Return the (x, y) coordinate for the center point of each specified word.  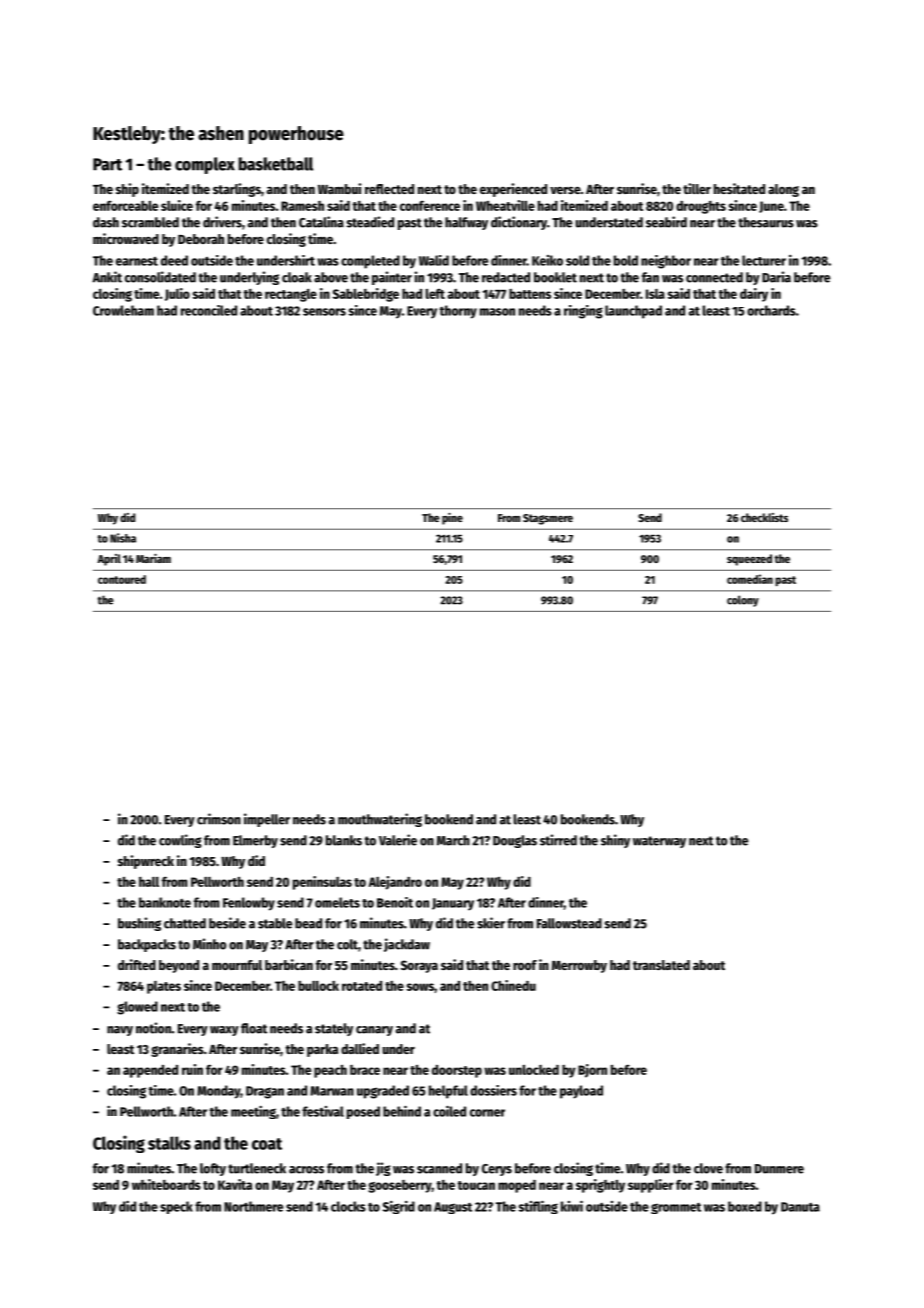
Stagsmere (548, 519)
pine (452, 518)
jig (383, 1169)
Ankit (107, 277)
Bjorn (592, 1071)
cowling (180, 841)
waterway (659, 842)
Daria (776, 277)
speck (176, 1207)
